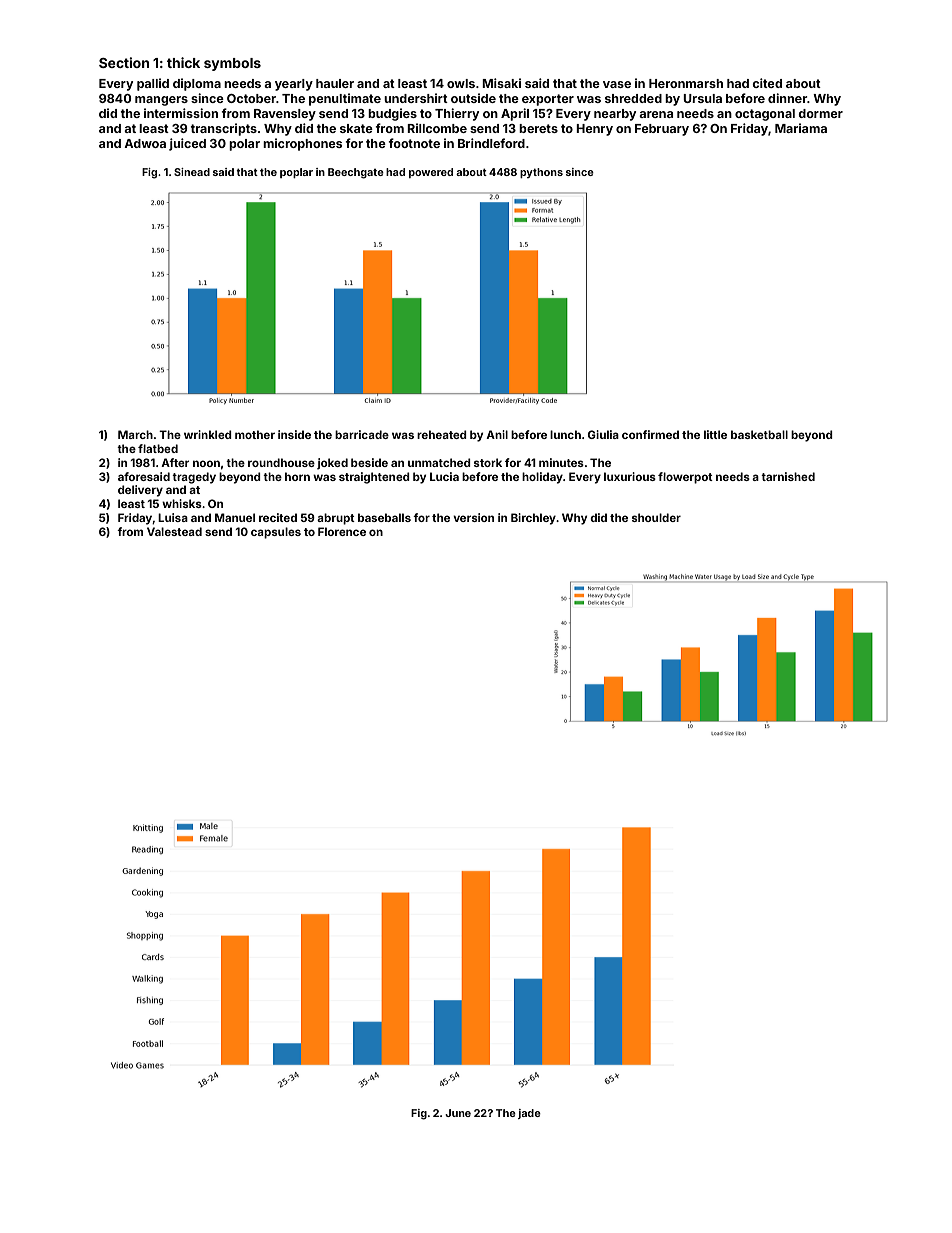  Describe the element at coordinates (529, 1114) in the document. I see `jade` at that location.
